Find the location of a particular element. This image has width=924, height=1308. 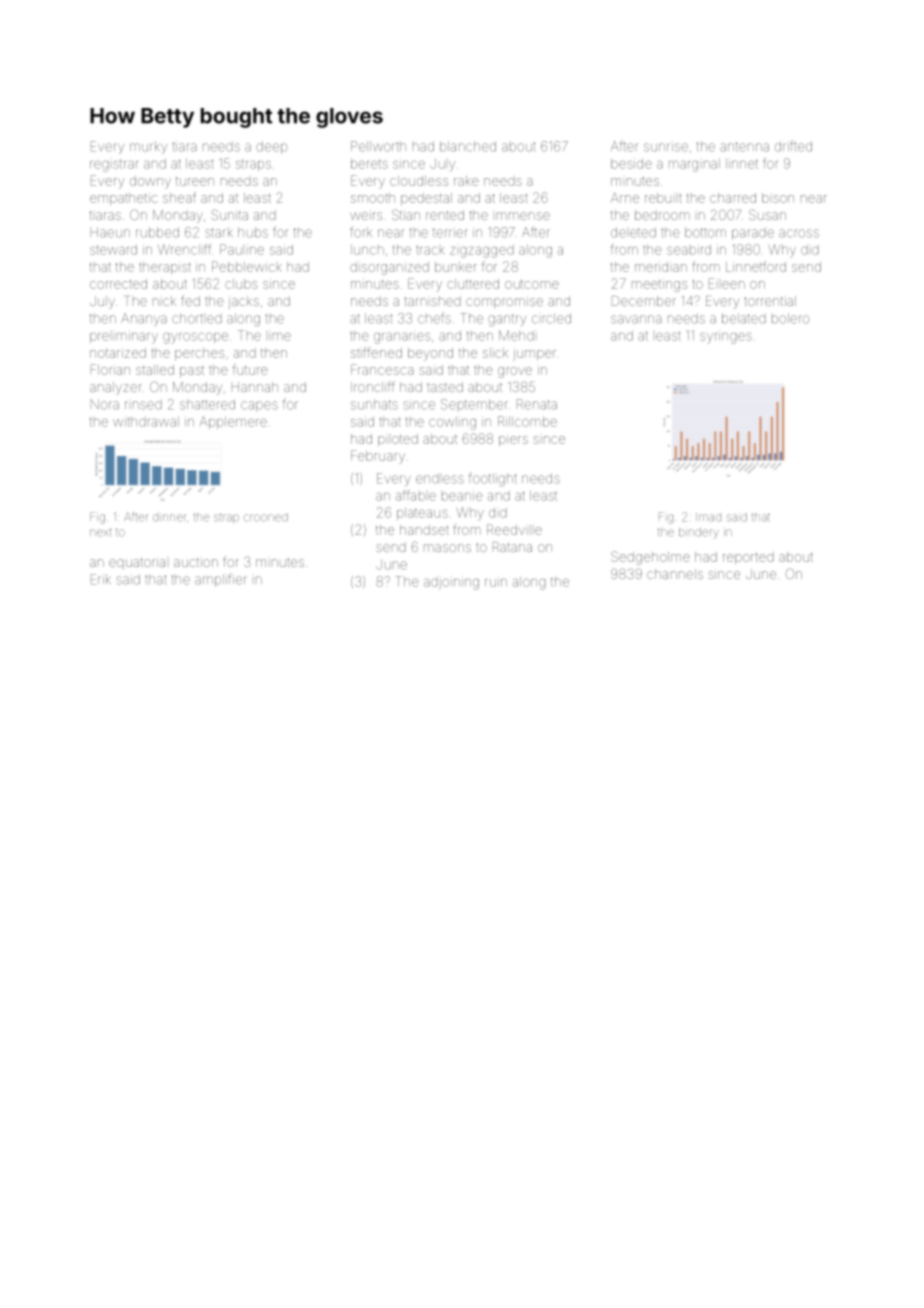

chefs is located at coordinates (434, 318).
